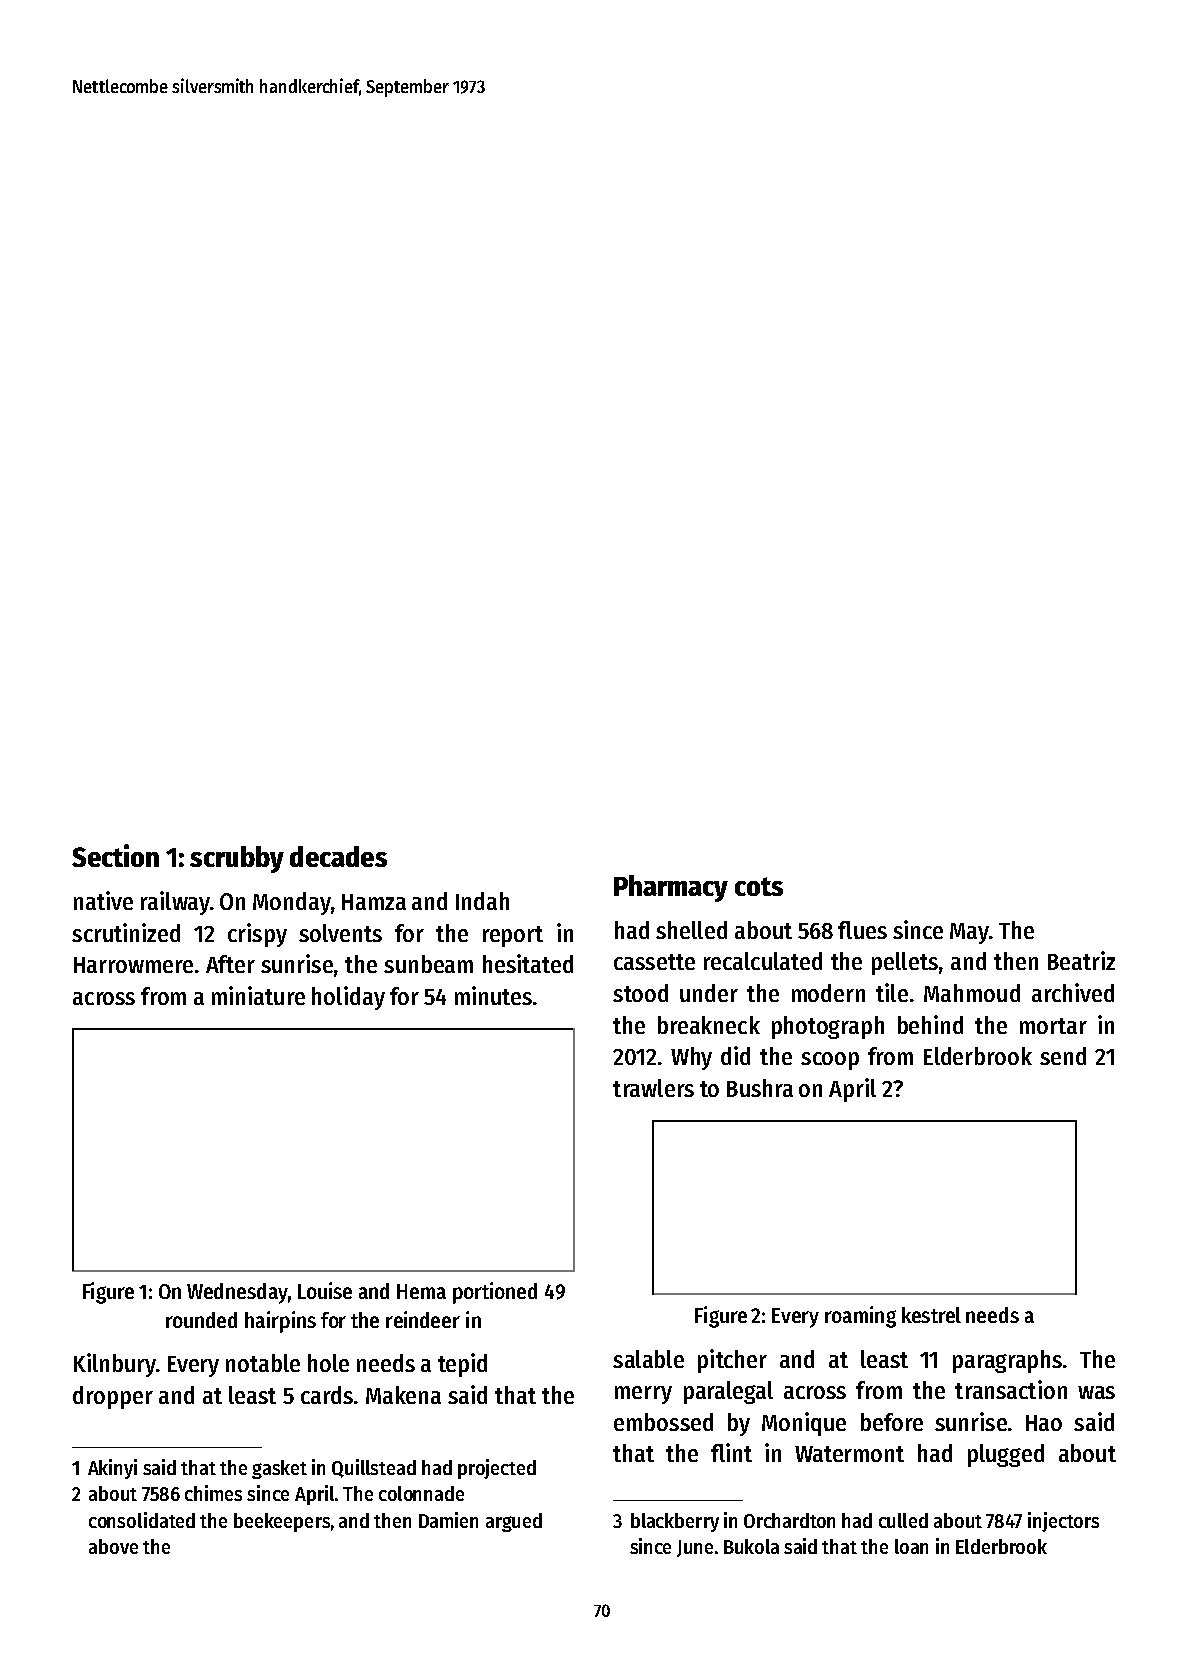 The width and height of the screenshot is (1188, 1680). What do you see at coordinates (495, 1293) in the screenshot?
I see `portioned` at bounding box center [495, 1293].
